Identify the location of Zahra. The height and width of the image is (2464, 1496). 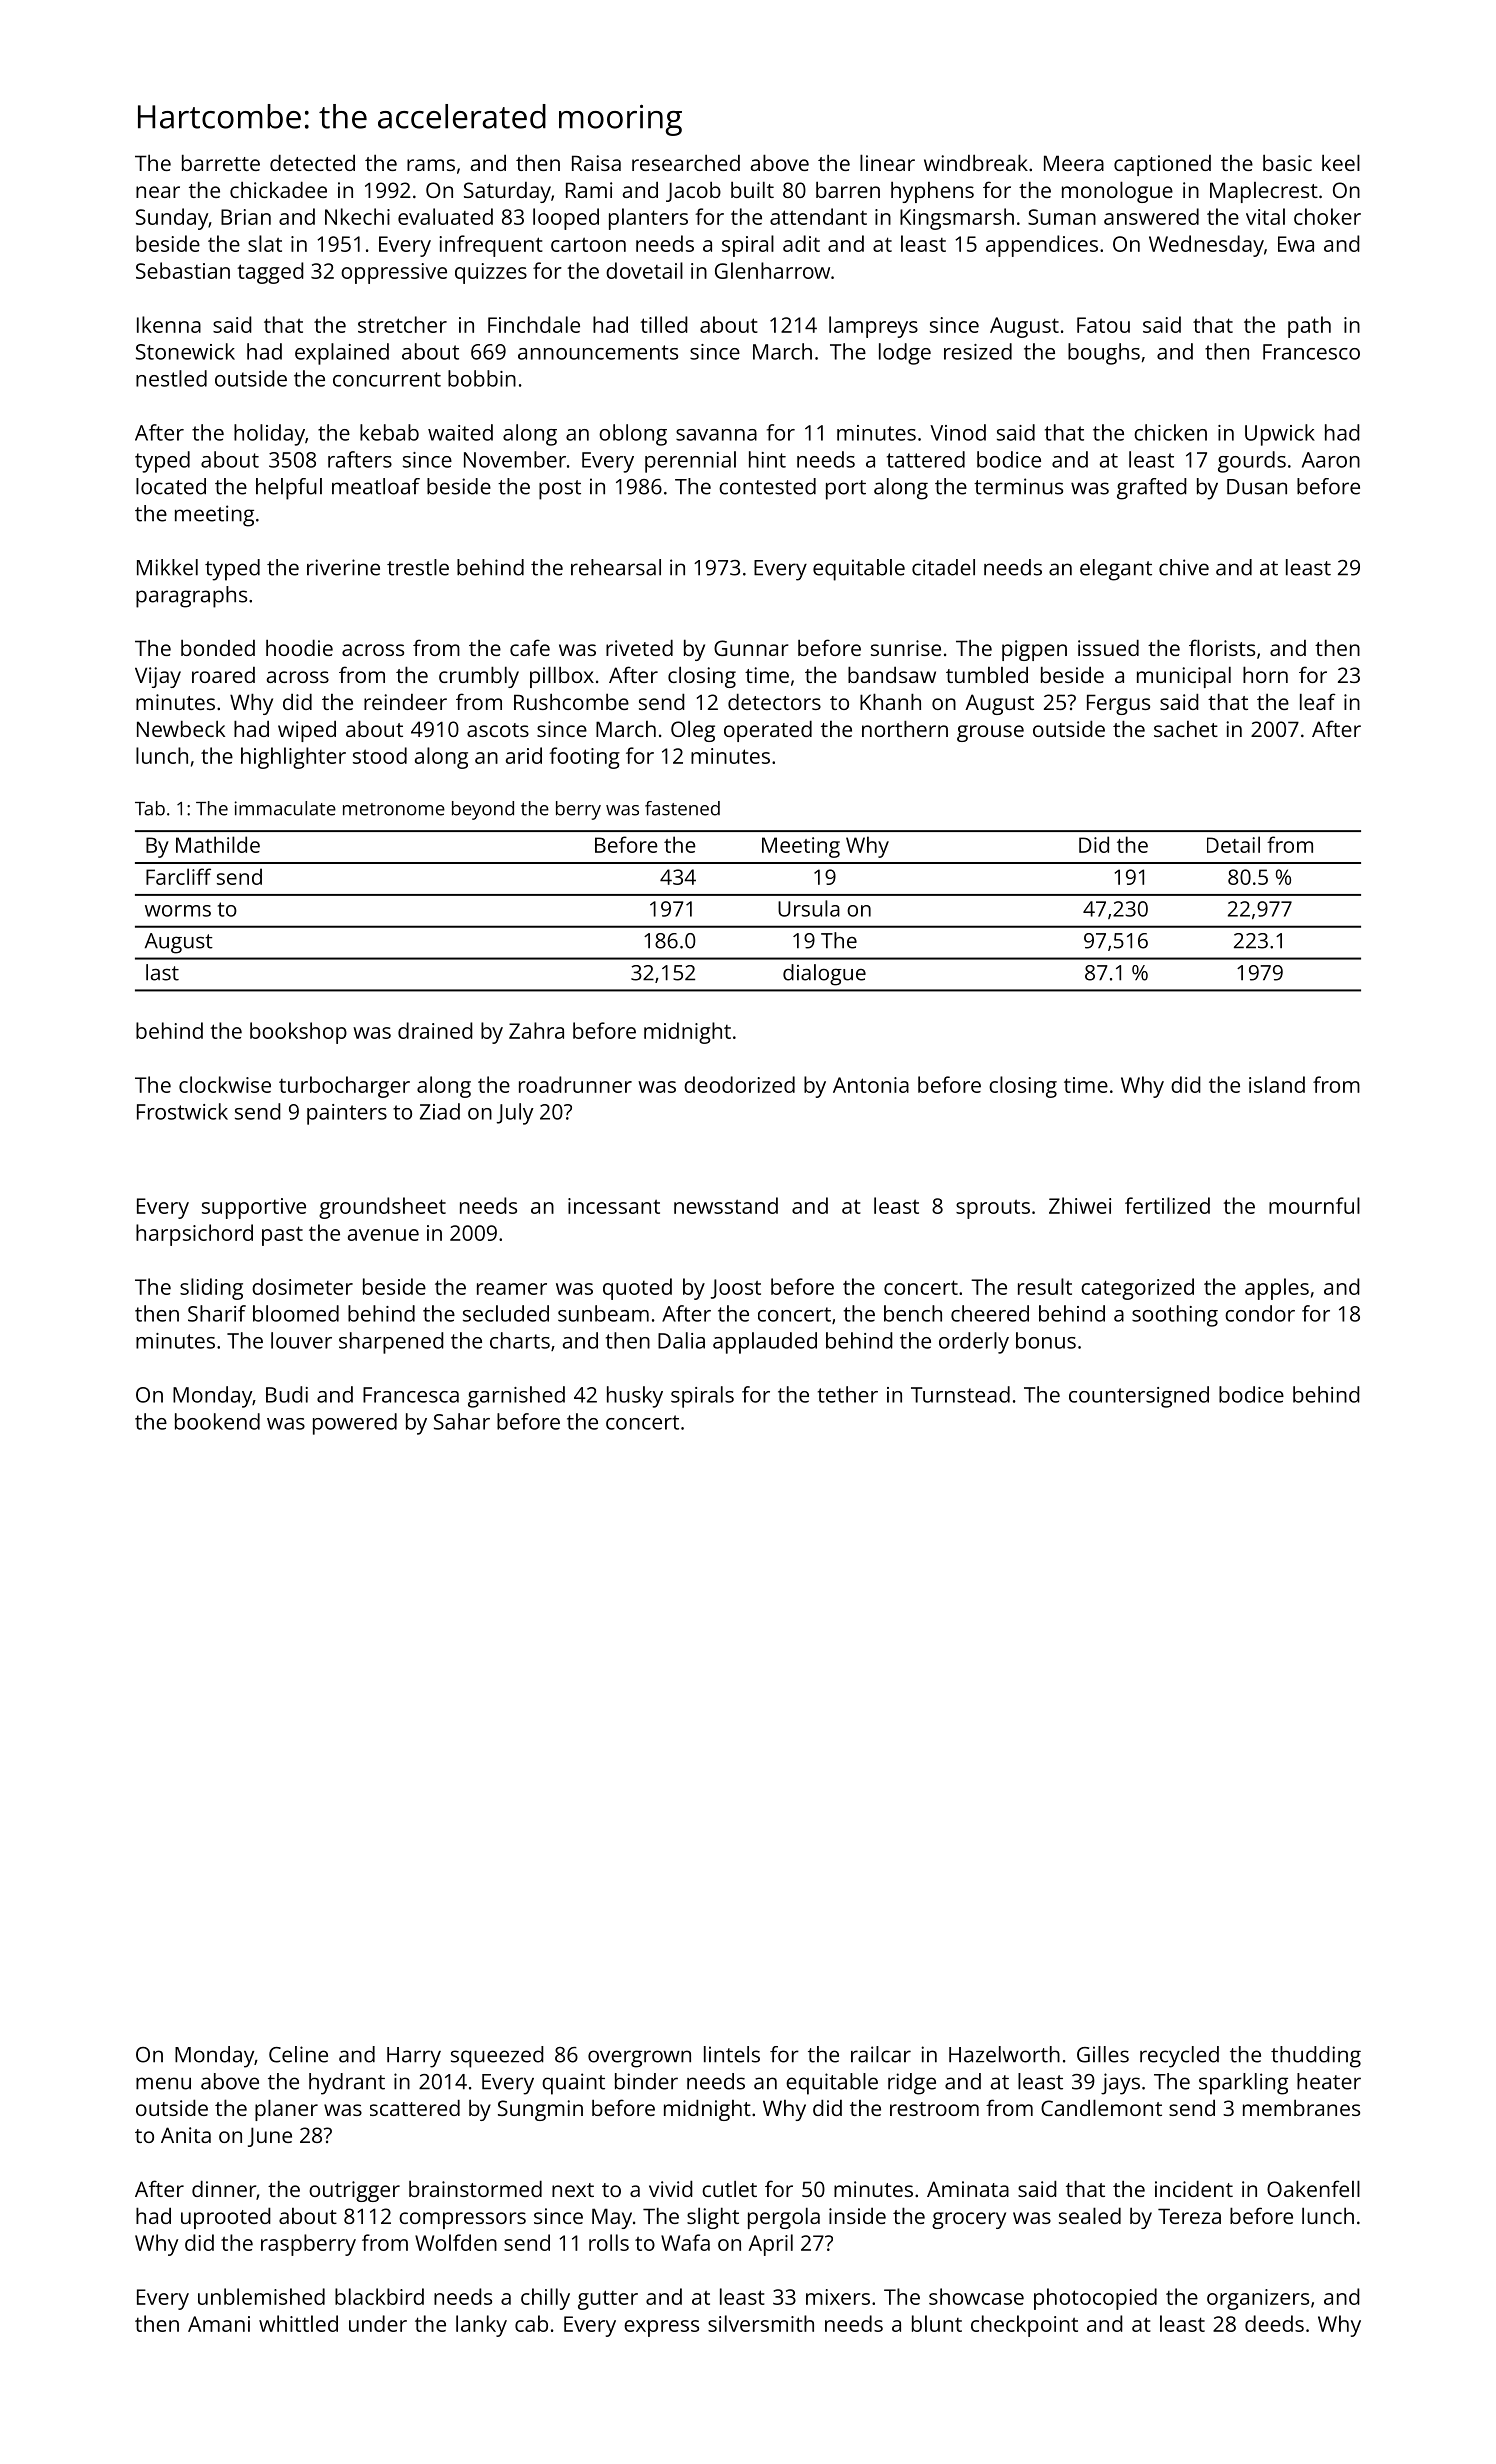
(536, 1030).
